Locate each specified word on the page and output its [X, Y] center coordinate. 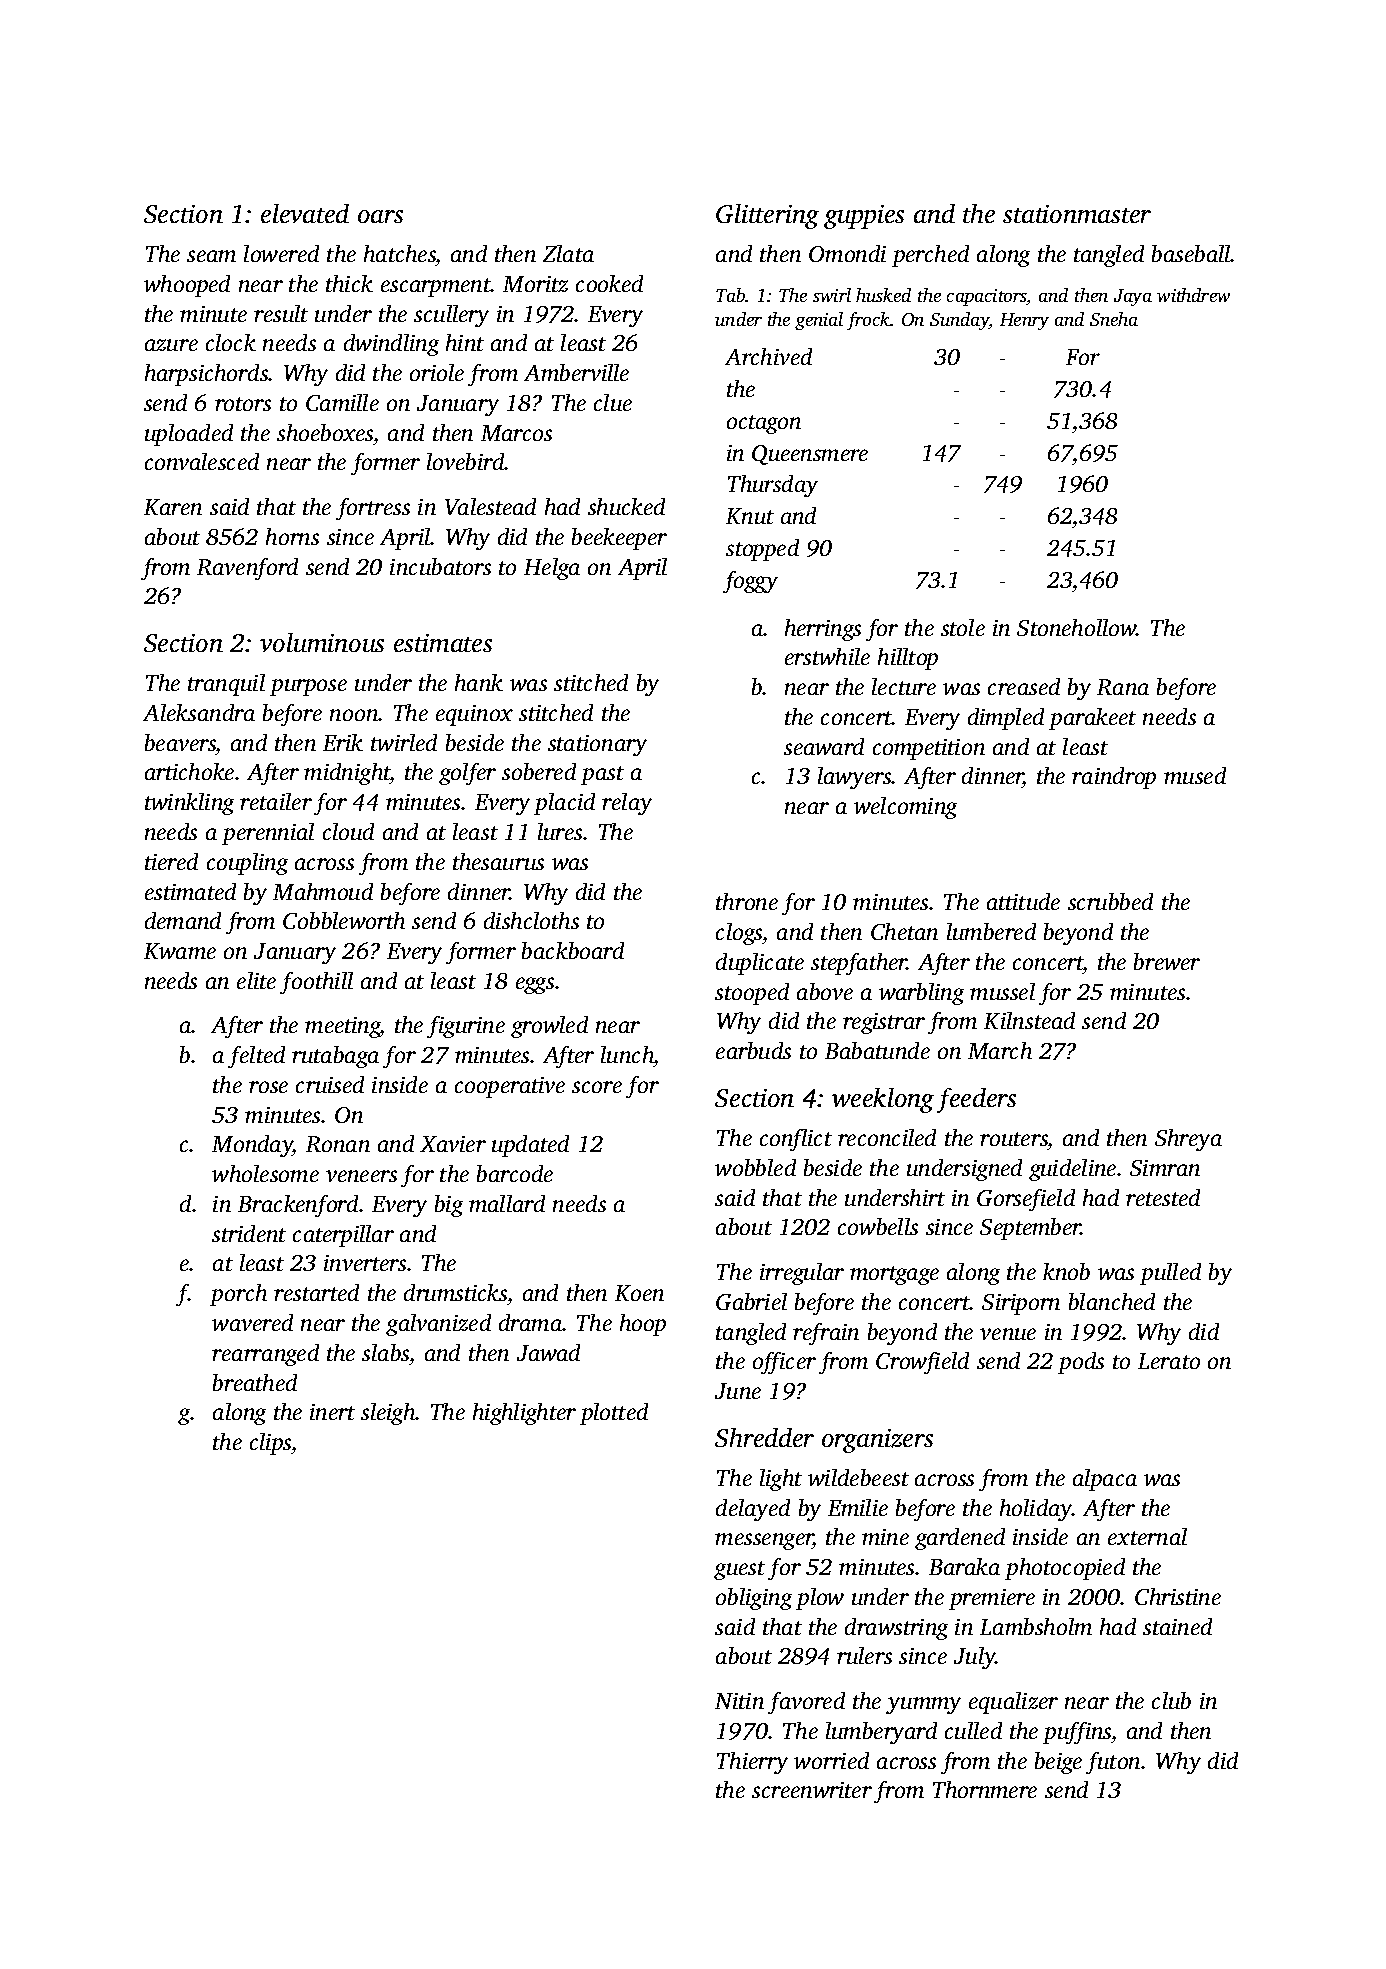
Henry [1024, 321]
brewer [1167, 961]
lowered [281, 253]
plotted [614, 1414]
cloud [348, 831]
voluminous [322, 642]
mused [1195, 775]
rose [268, 1087]
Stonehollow [1077, 627]
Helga [552, 569]
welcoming [905, 808]
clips [271, 1444]
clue [613, 402]
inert [332, 1412]
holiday [1036, 1510]
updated [530, 1146]
